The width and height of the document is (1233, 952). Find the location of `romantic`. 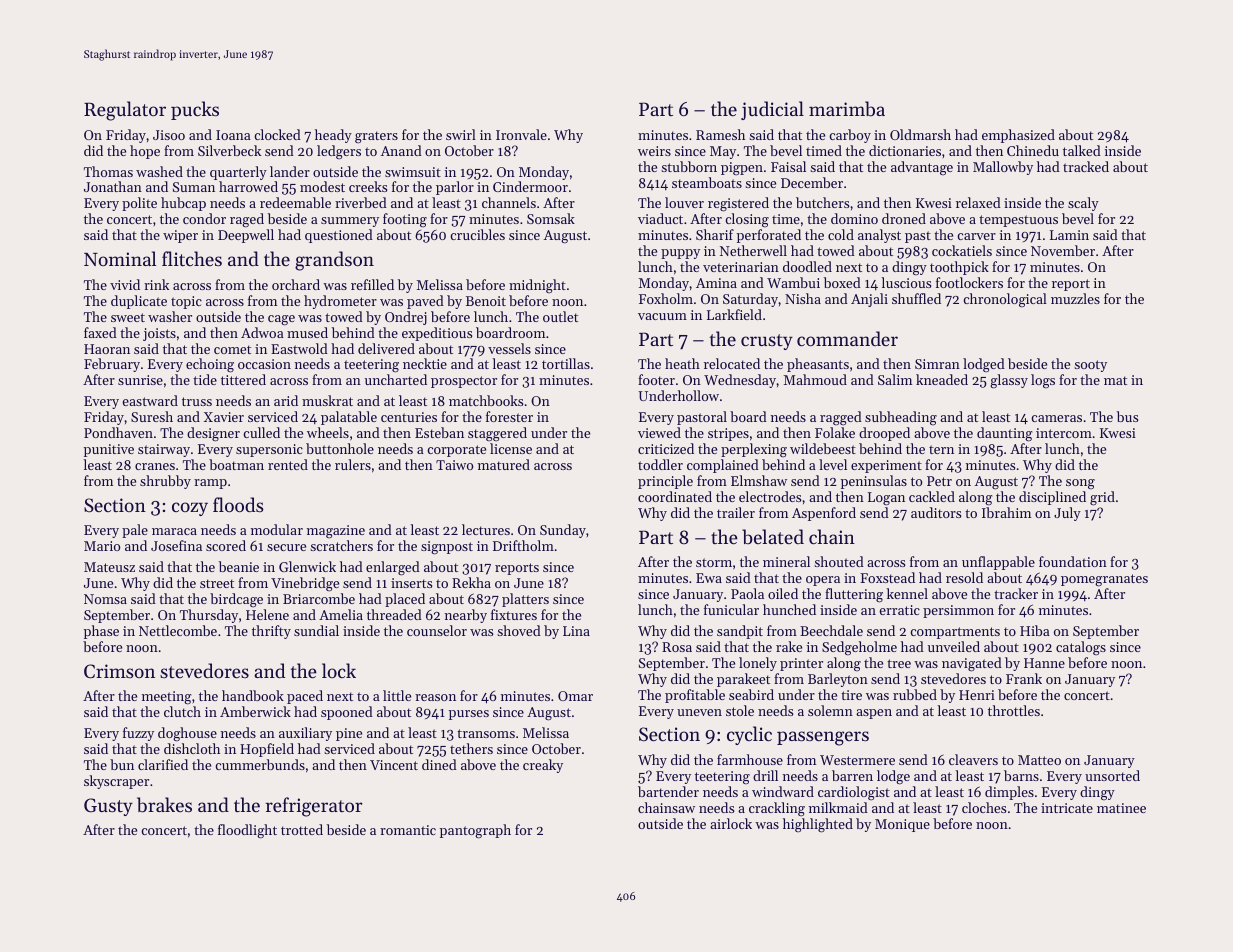

romantic is located at coordinates (408, 830).
